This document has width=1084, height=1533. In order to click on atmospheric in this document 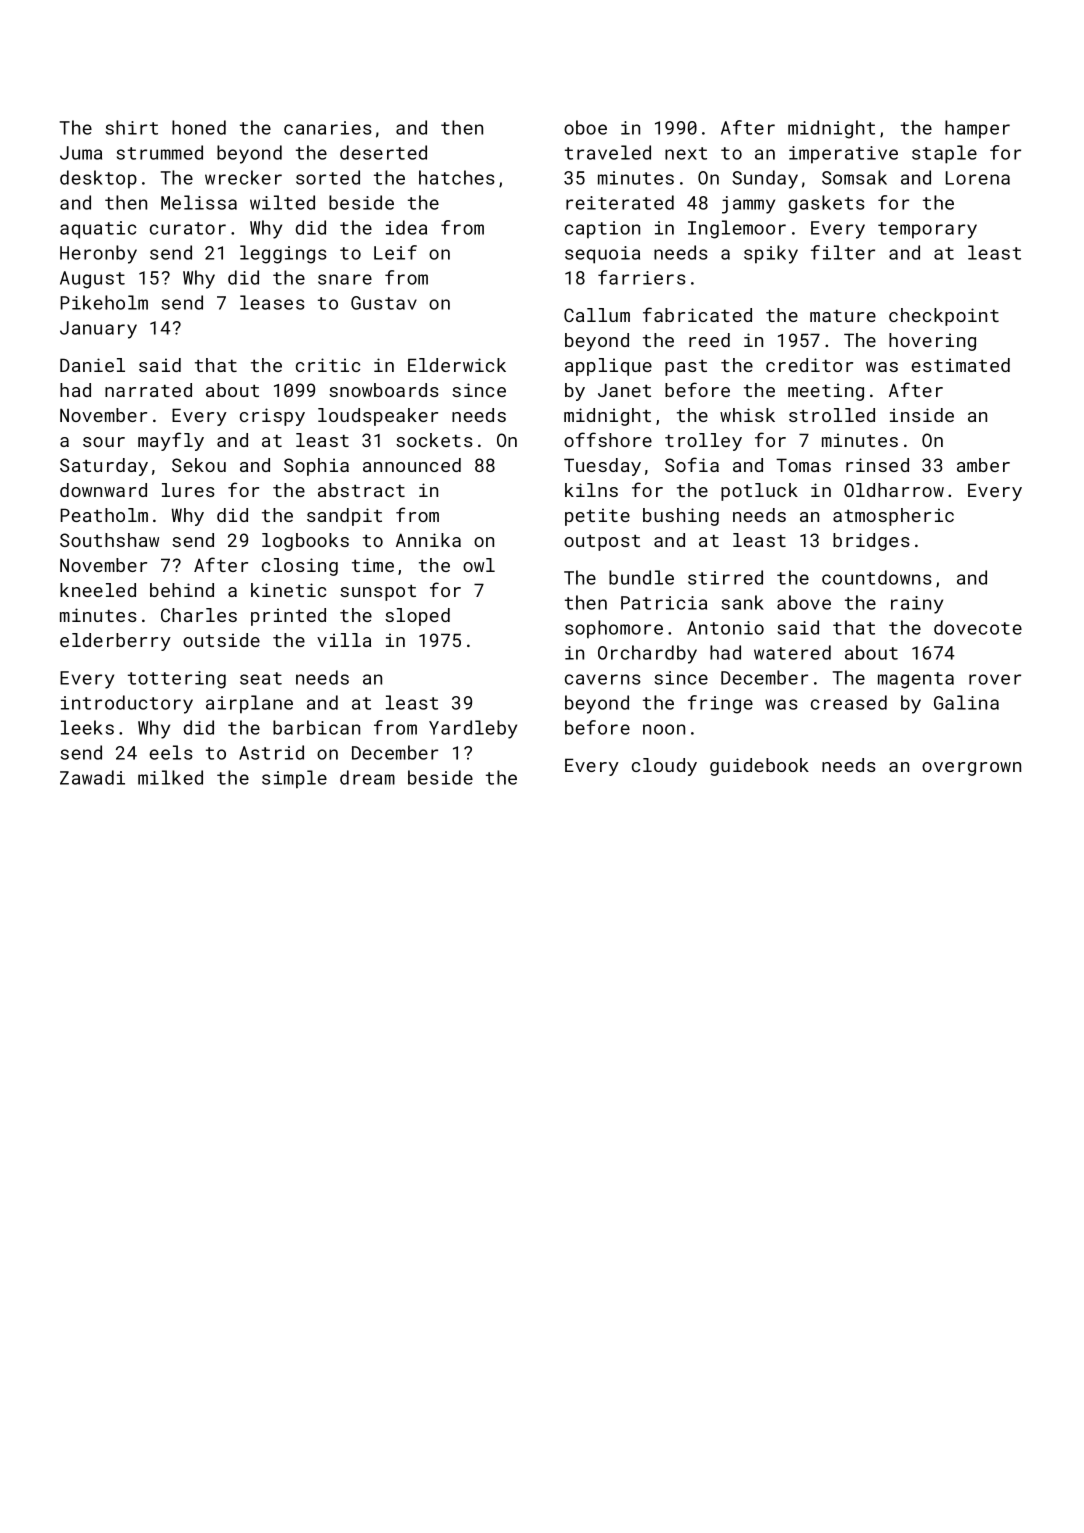, I will do `click(893, 517)`.
